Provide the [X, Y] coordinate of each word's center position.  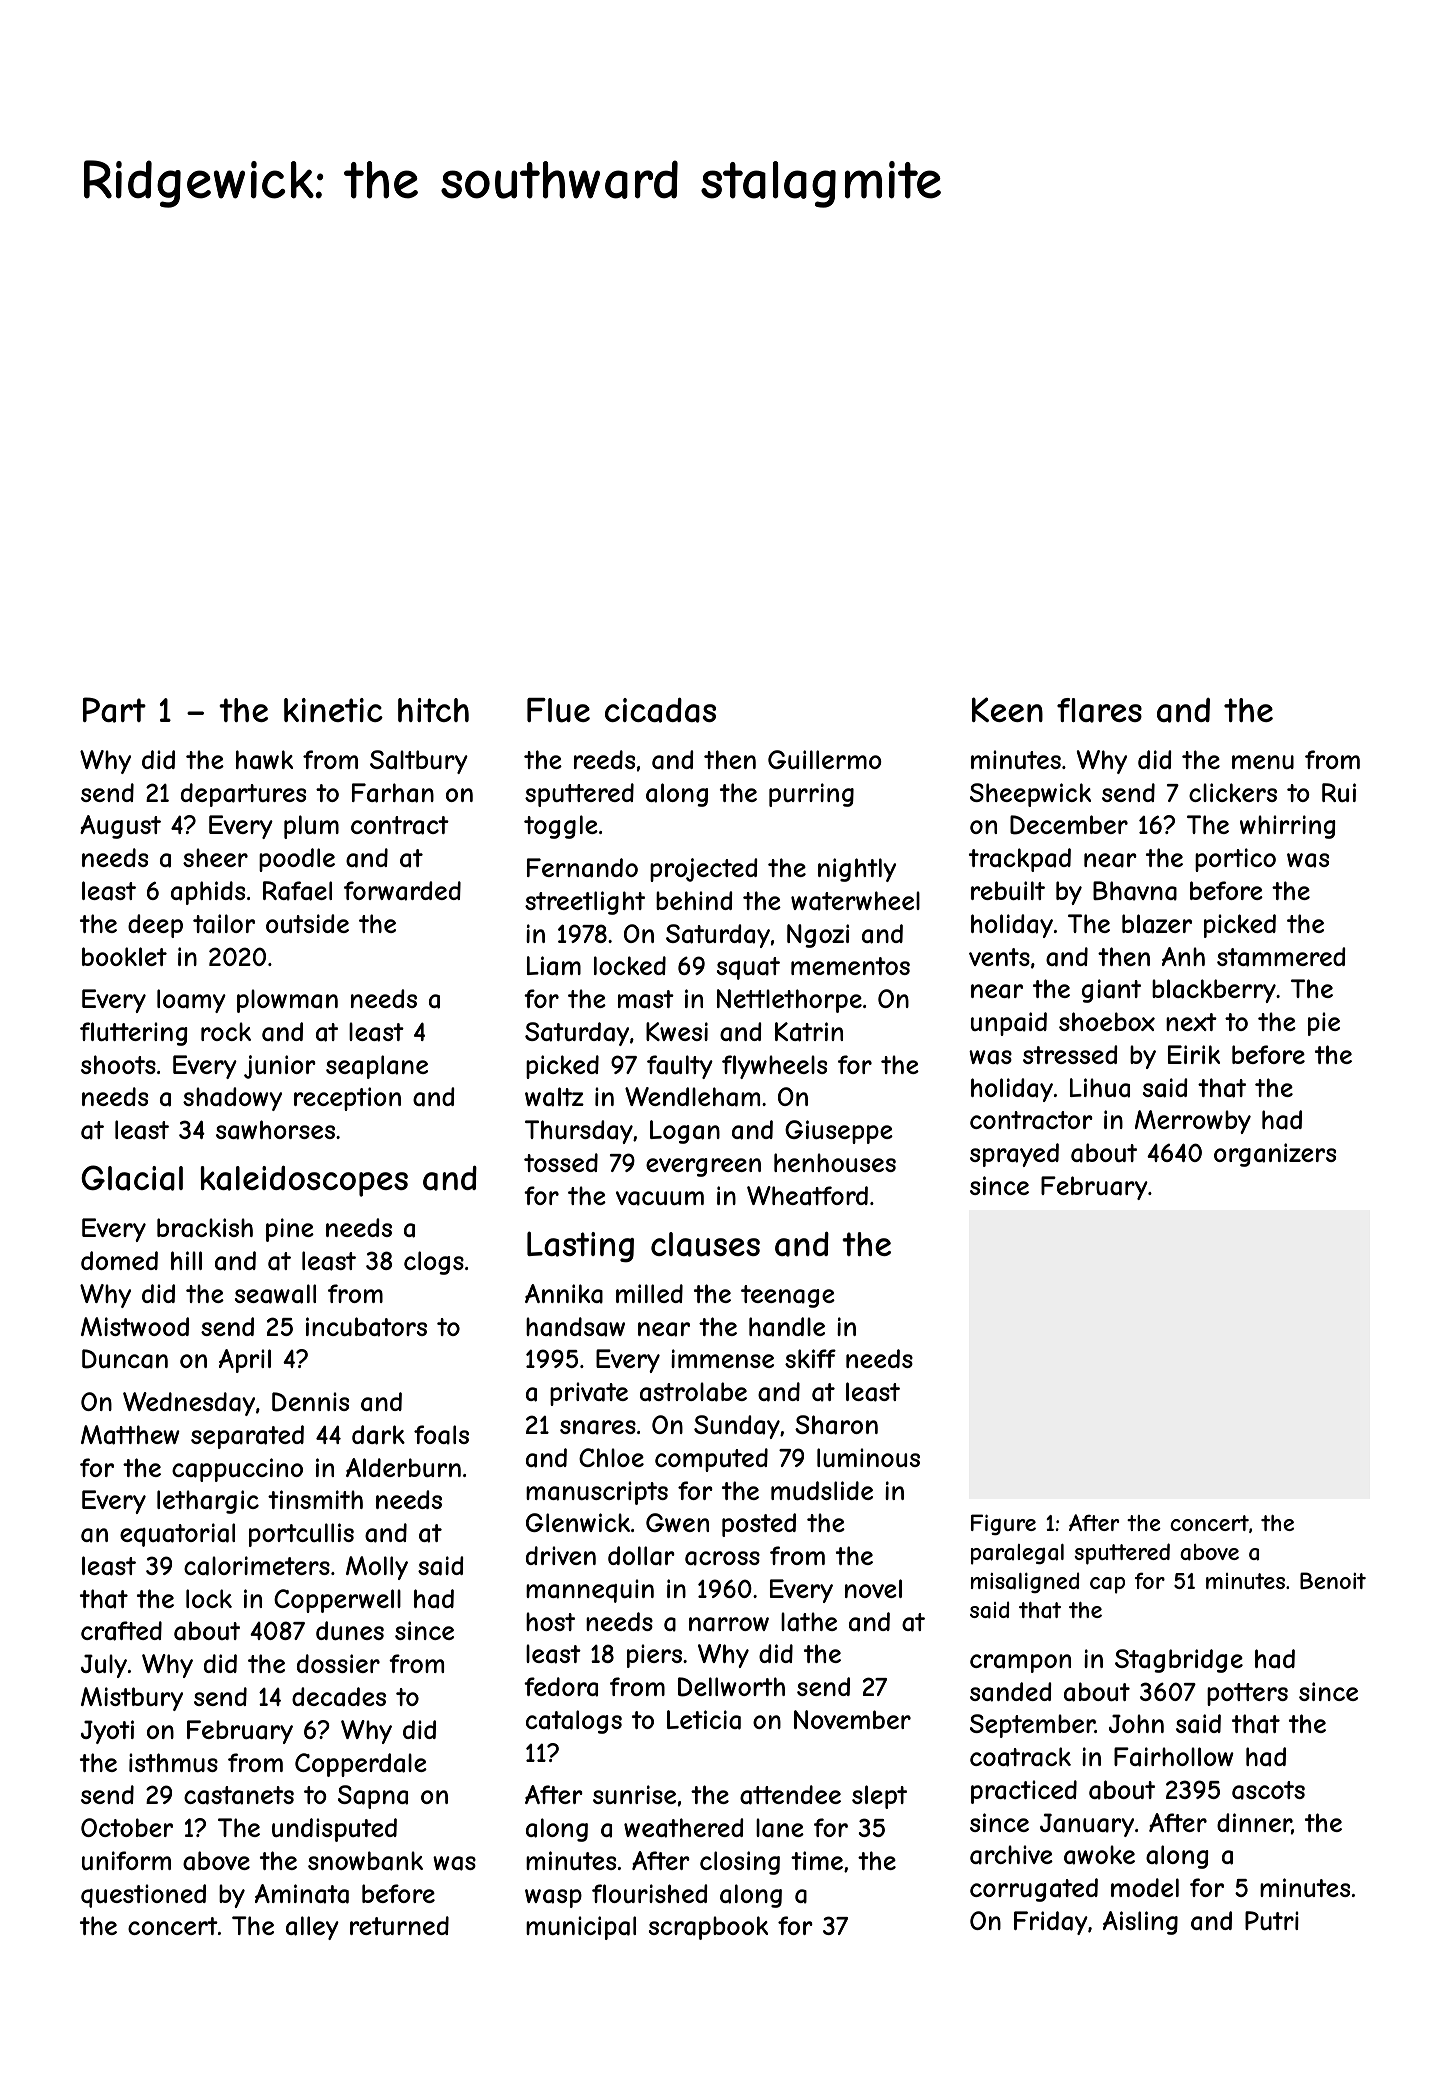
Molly [377, 1568]
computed [711, 1460]
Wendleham [692, 1097]
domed [119, 1260]
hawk [264, 760]
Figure [1003, 1524]
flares [1099, 710]
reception [347, 1099]
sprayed [1014, 1155]
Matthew [130, 1435]
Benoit [1333, 1580]
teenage [788, 1296]
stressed [1070, 1054]
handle [787, 1327]
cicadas [660, 710]
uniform [126, 1860]
